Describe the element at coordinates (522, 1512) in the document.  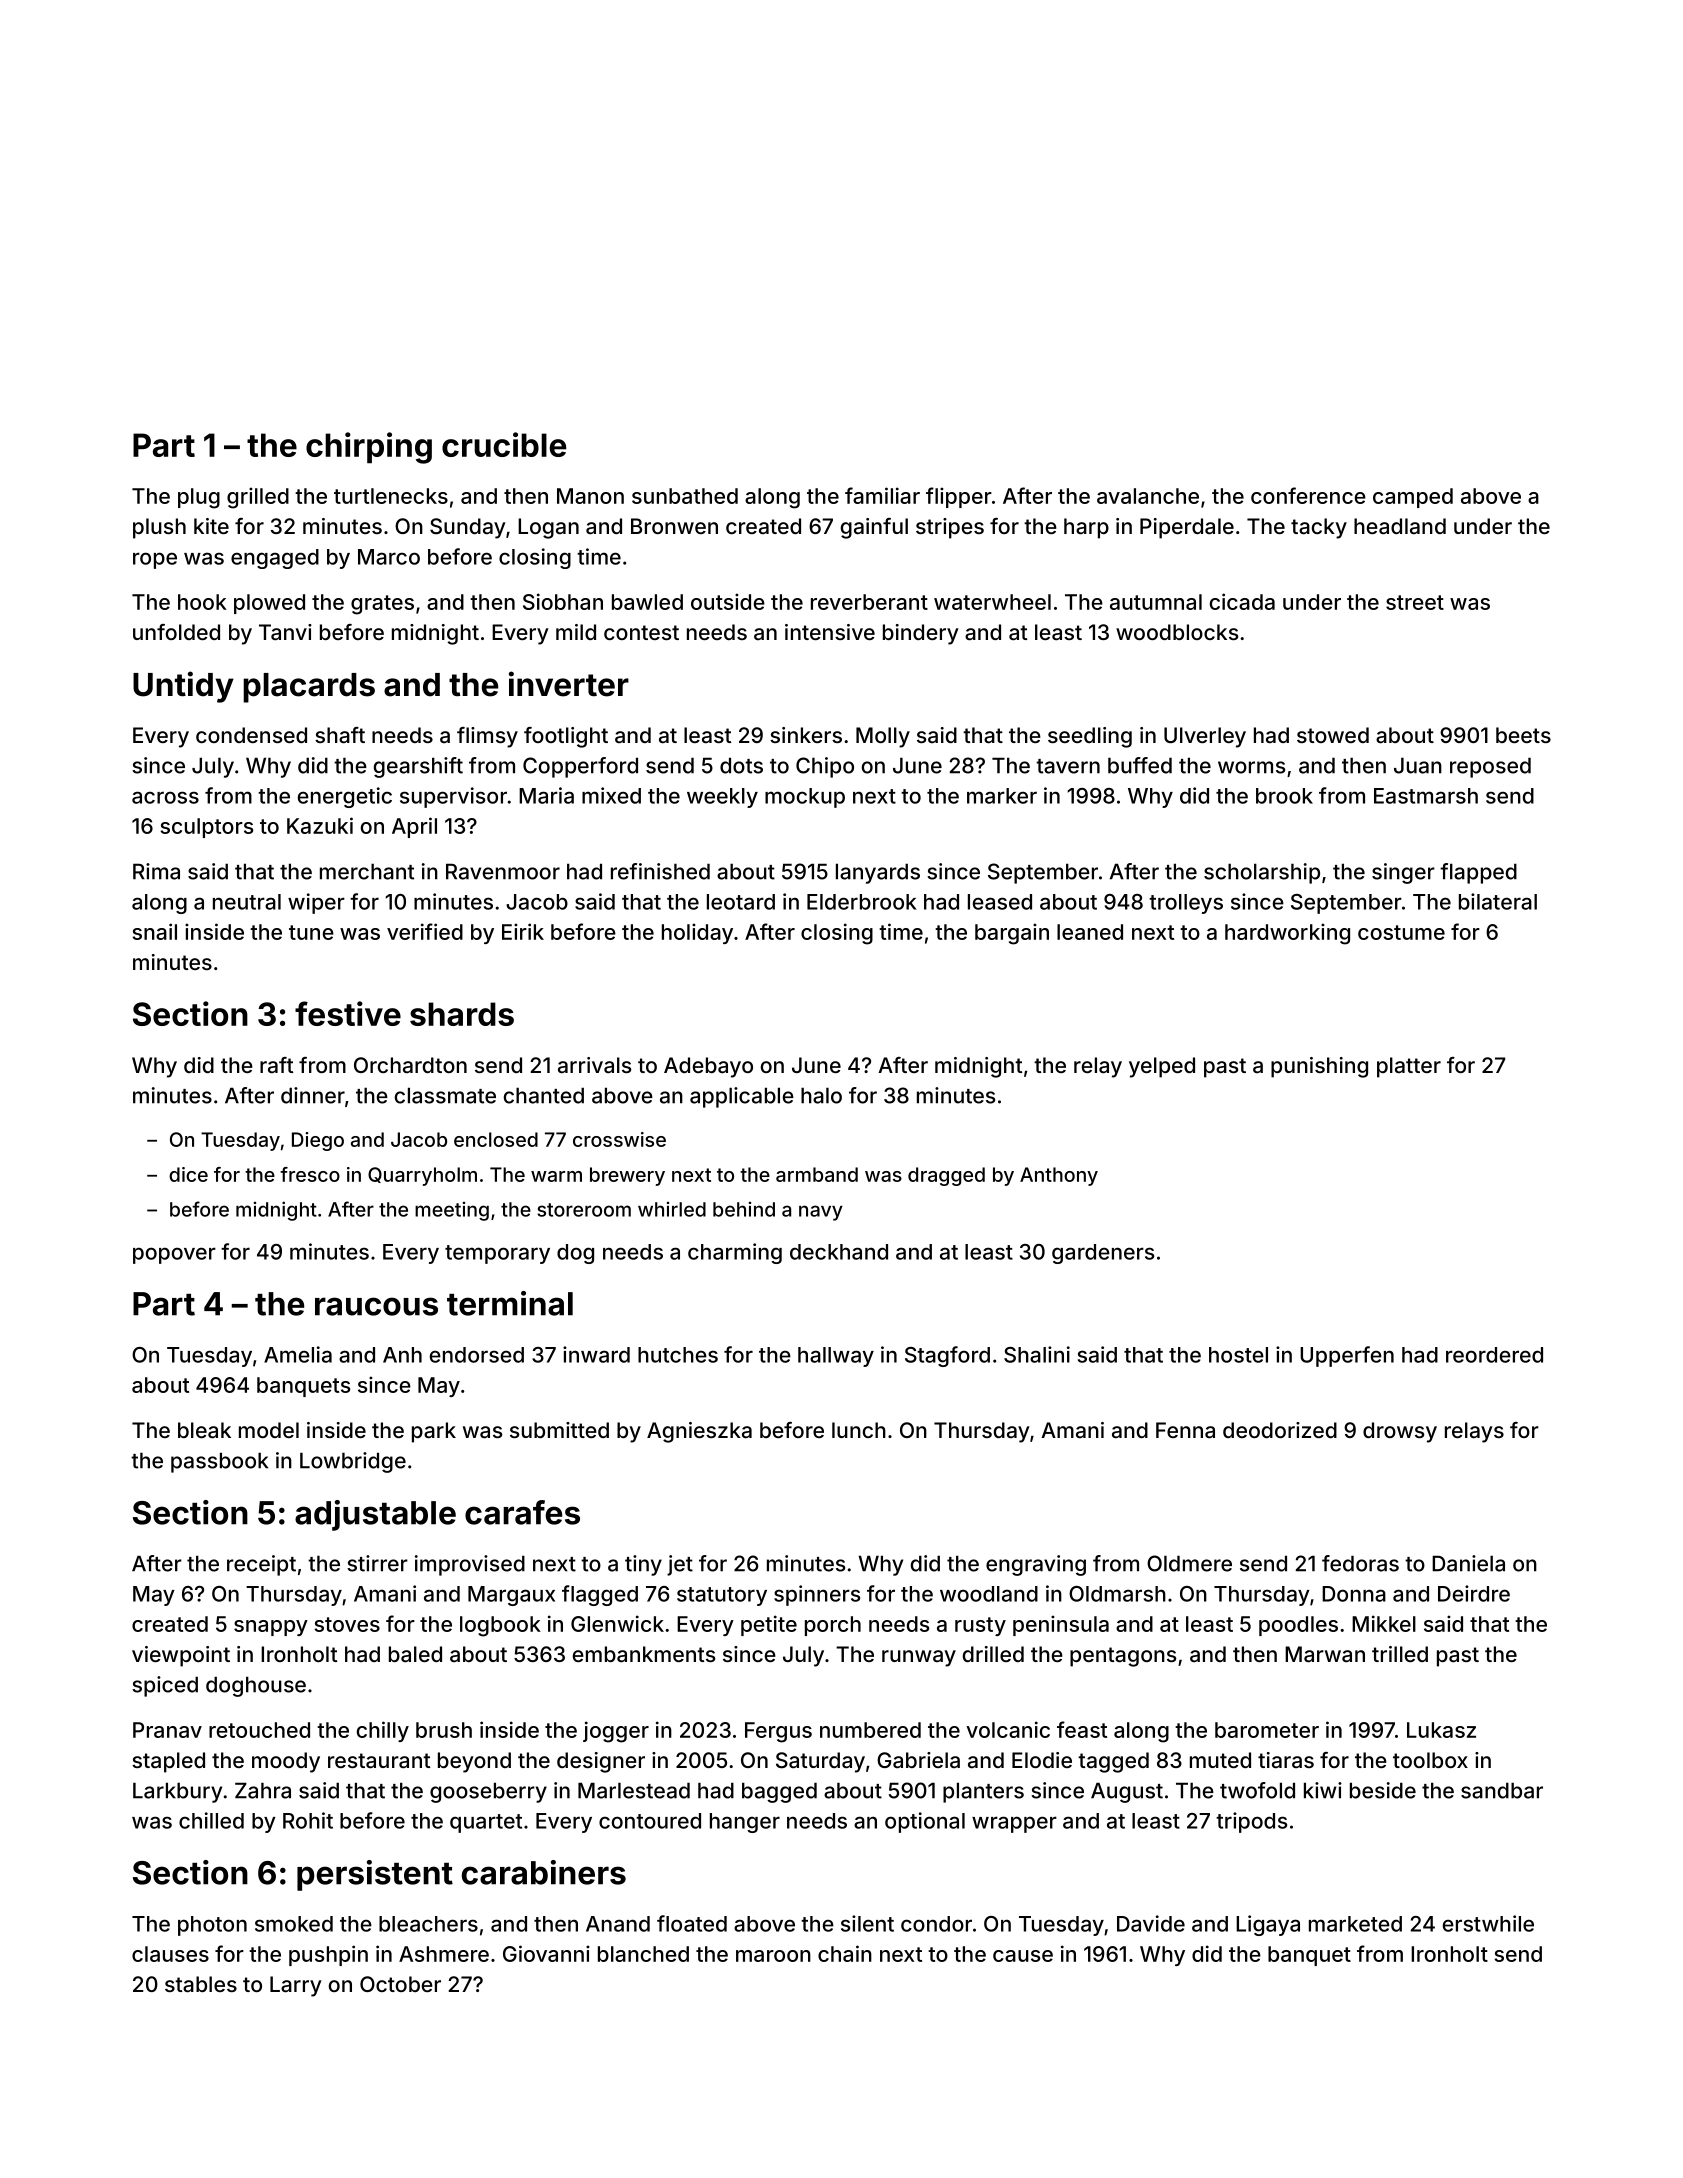
I see `carafes` at that location.
